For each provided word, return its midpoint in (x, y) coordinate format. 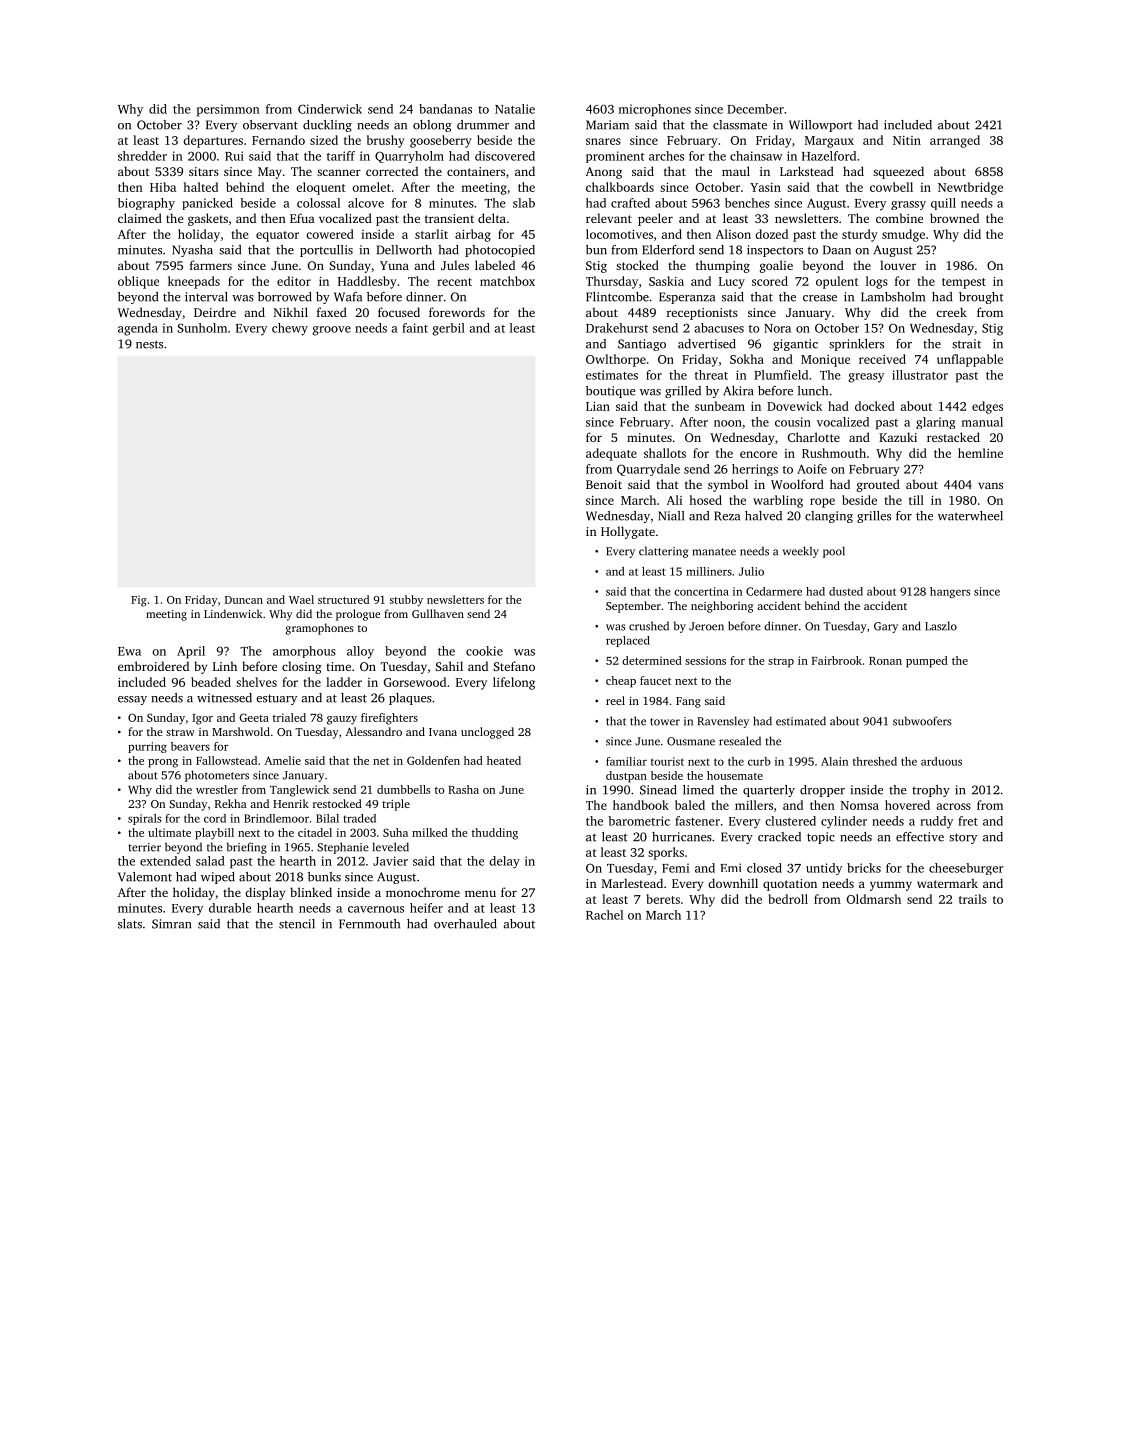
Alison (733, 234)
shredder (142, 156)
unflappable (970, 360)
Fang (688, 702)
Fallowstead (226, 760)
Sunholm (202, 328)
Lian (598, 406)
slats (130, 924)
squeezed (898, 172)
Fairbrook (837, 660)
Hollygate (628, 532)
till (916, 500)
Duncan (244, 600)
